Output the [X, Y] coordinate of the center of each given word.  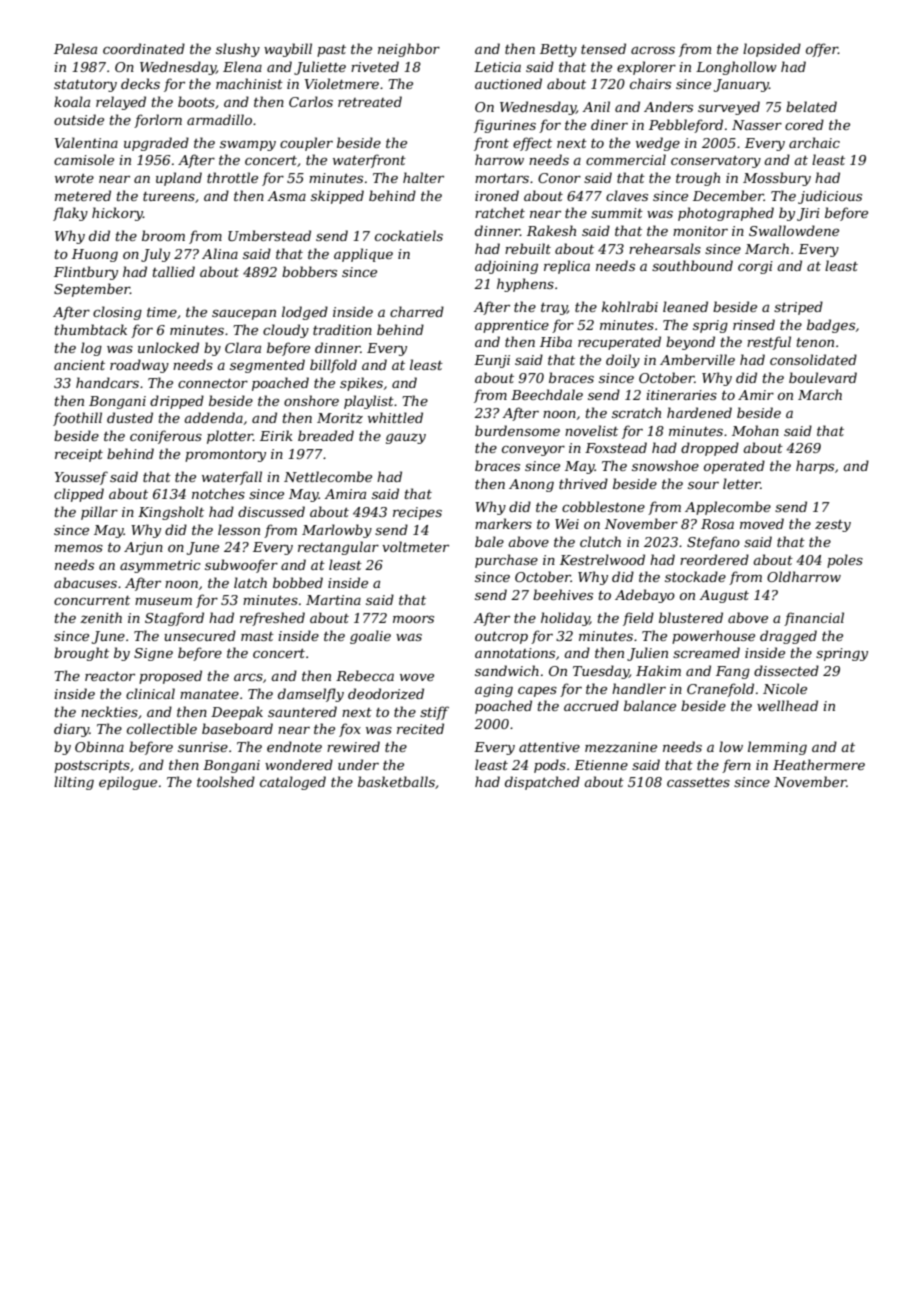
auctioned [508, 83]
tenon [815, 342]
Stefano [713, 543]
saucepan [244, 314]
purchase [506, 561]
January [741, 85]
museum [163, 601]
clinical [150, 693]
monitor [700, 231]
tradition [342, 329]
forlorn [158, 121]
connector [213, 383]
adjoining [506, 267]
